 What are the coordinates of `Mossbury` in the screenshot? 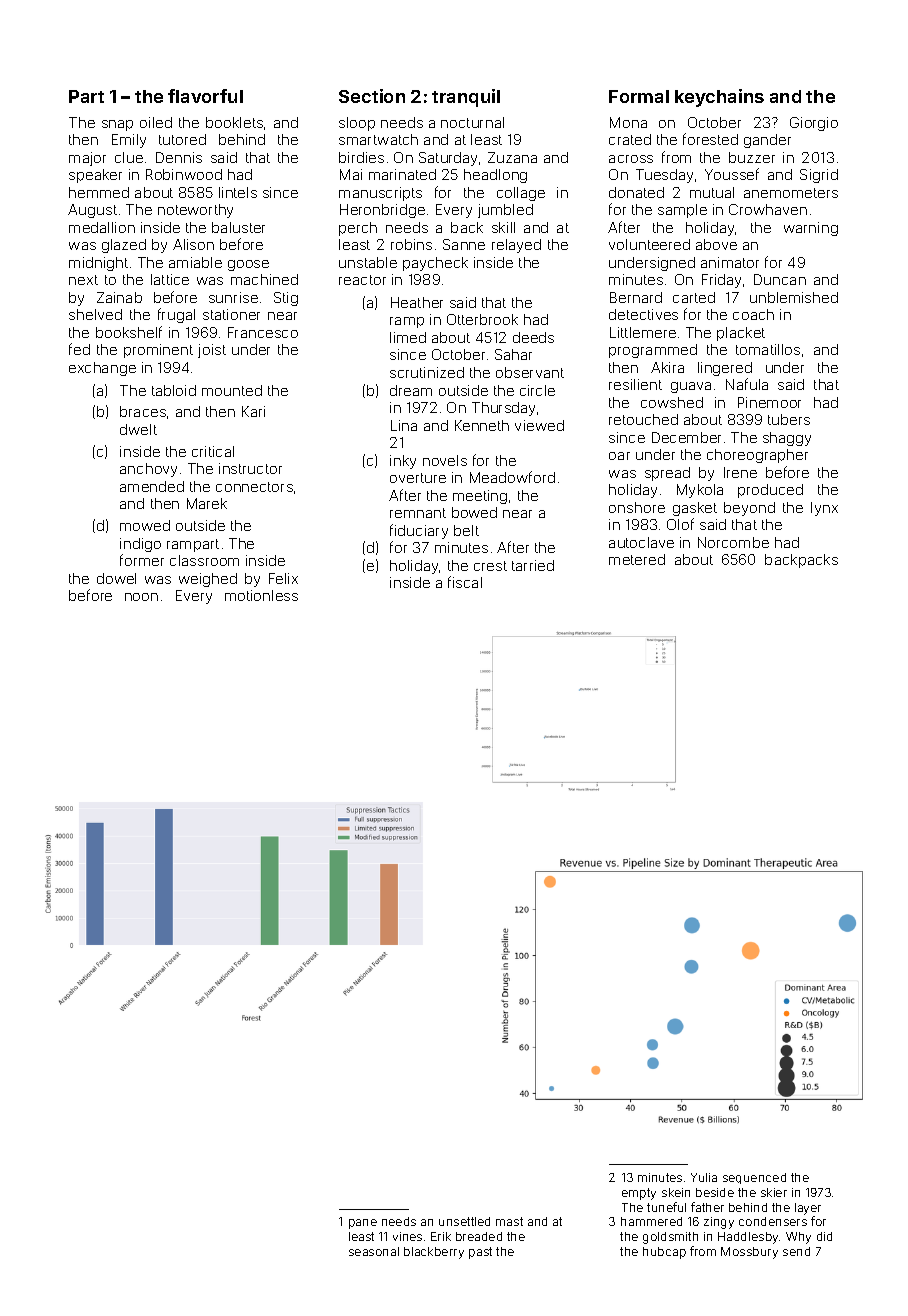 It's located at (749, 1253).
